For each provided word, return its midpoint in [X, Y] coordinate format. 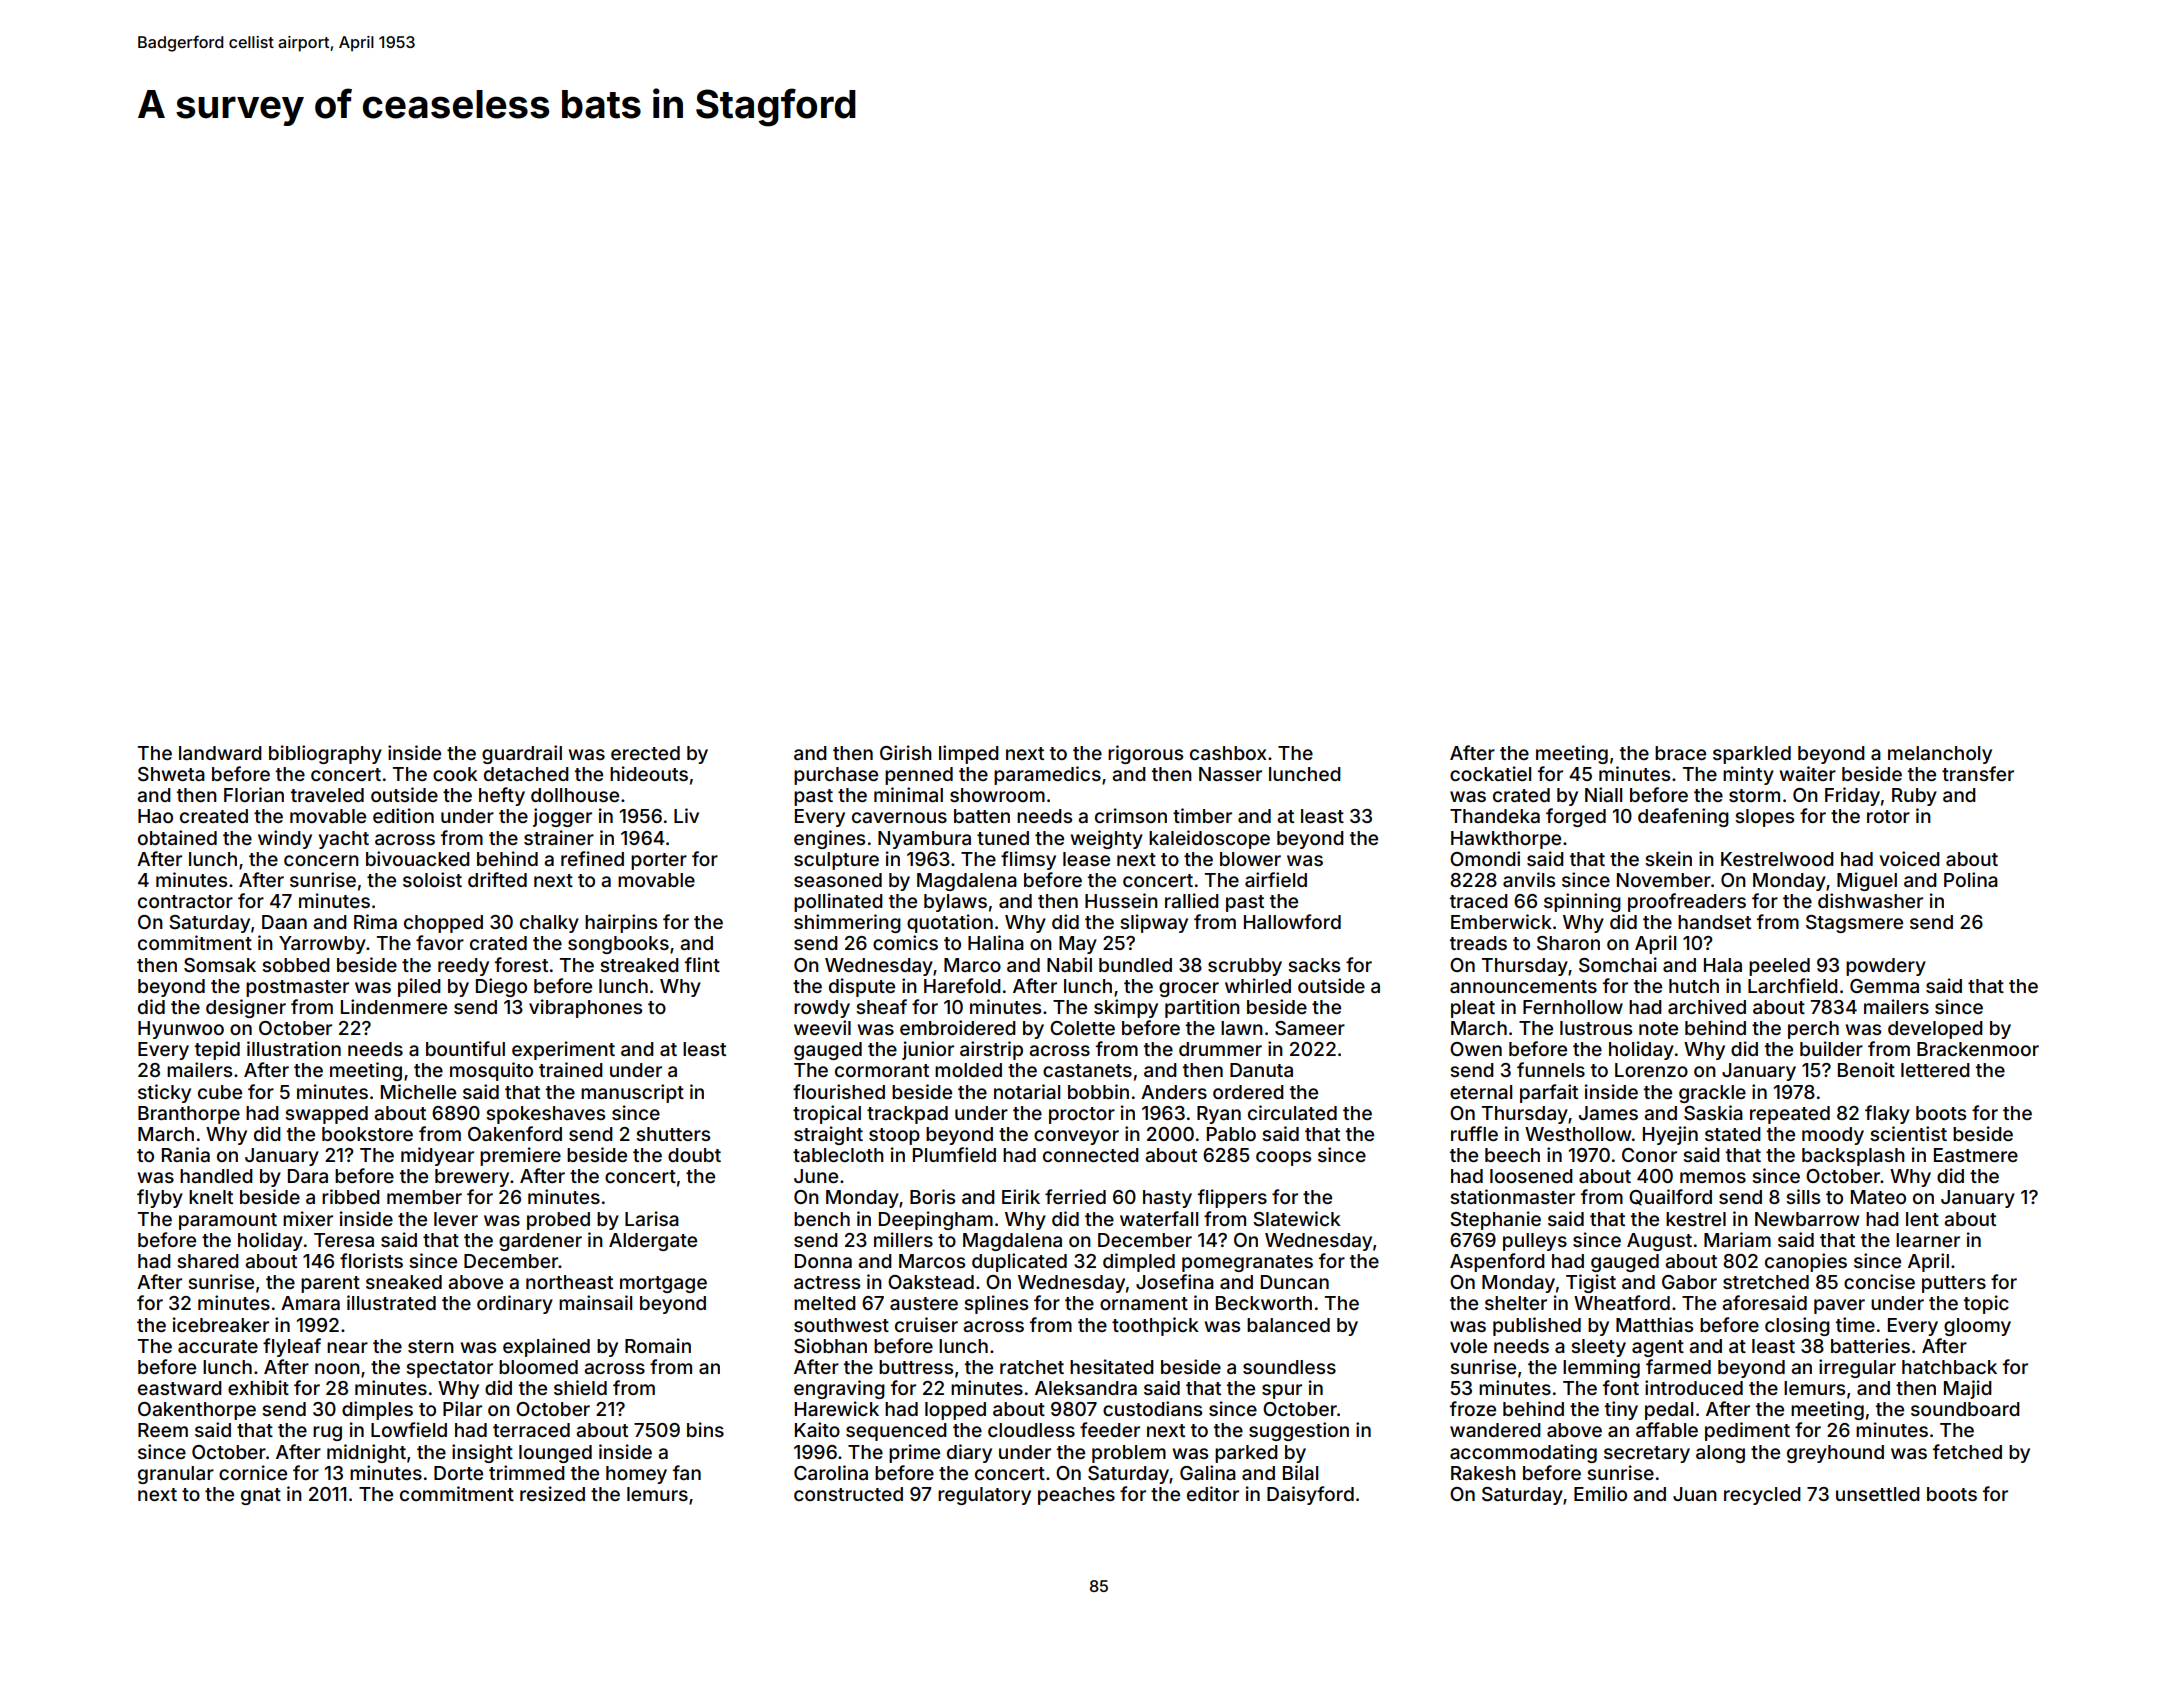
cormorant [882, 1070]
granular [176, 1475]
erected [645, 753]
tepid [217, 1050]
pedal [1669, 1411]
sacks [1314, 965]
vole [1468, 1346]
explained [546, 1347]
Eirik [1021, 1196]
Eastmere [1976, 1155]
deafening [1683, 817]
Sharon [1568, 943]
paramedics [1047, 775]
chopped [443, 924]
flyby [160, 1198]
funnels [1551, 1069]
